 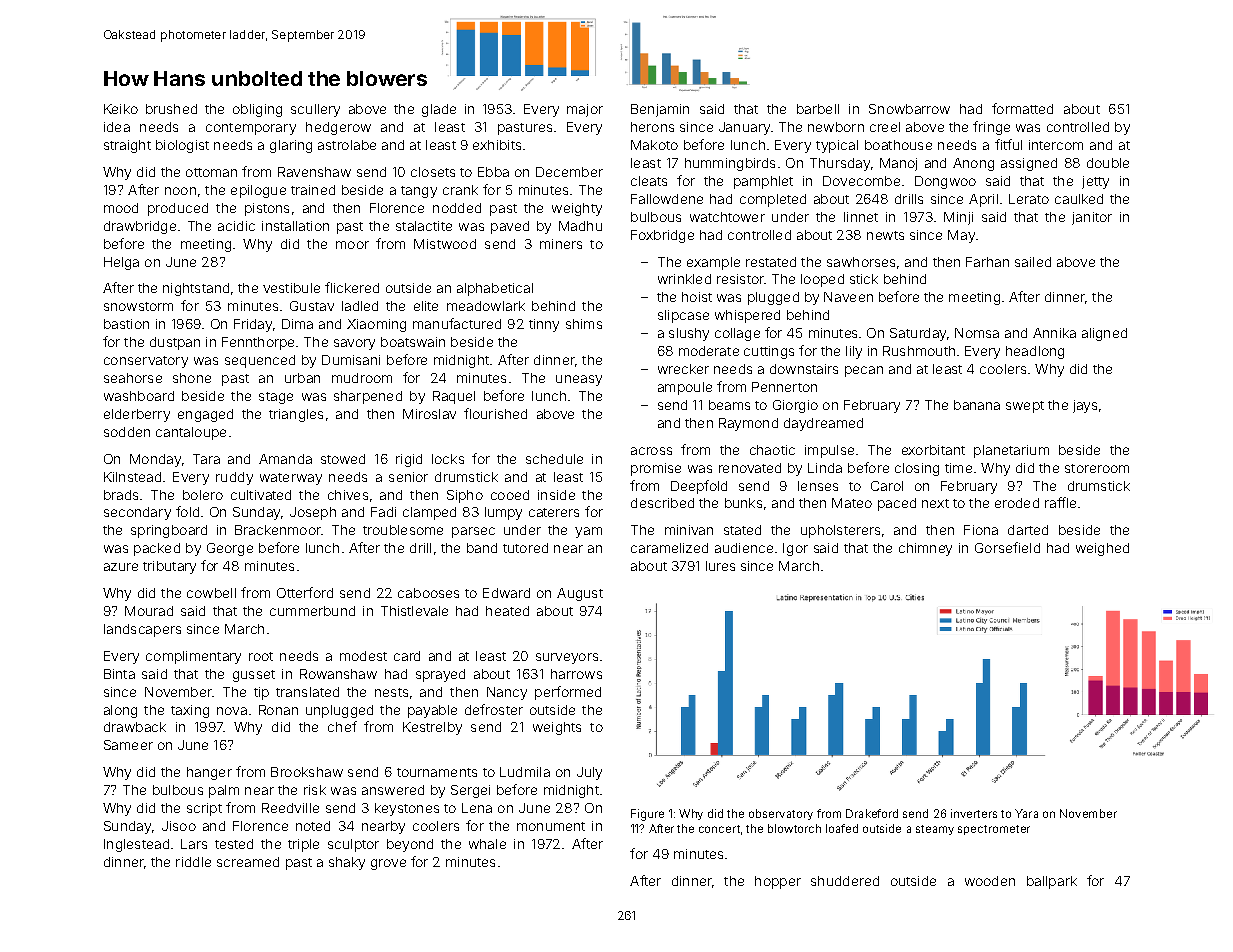 I want to click on along, so click(x=120, y=711).
